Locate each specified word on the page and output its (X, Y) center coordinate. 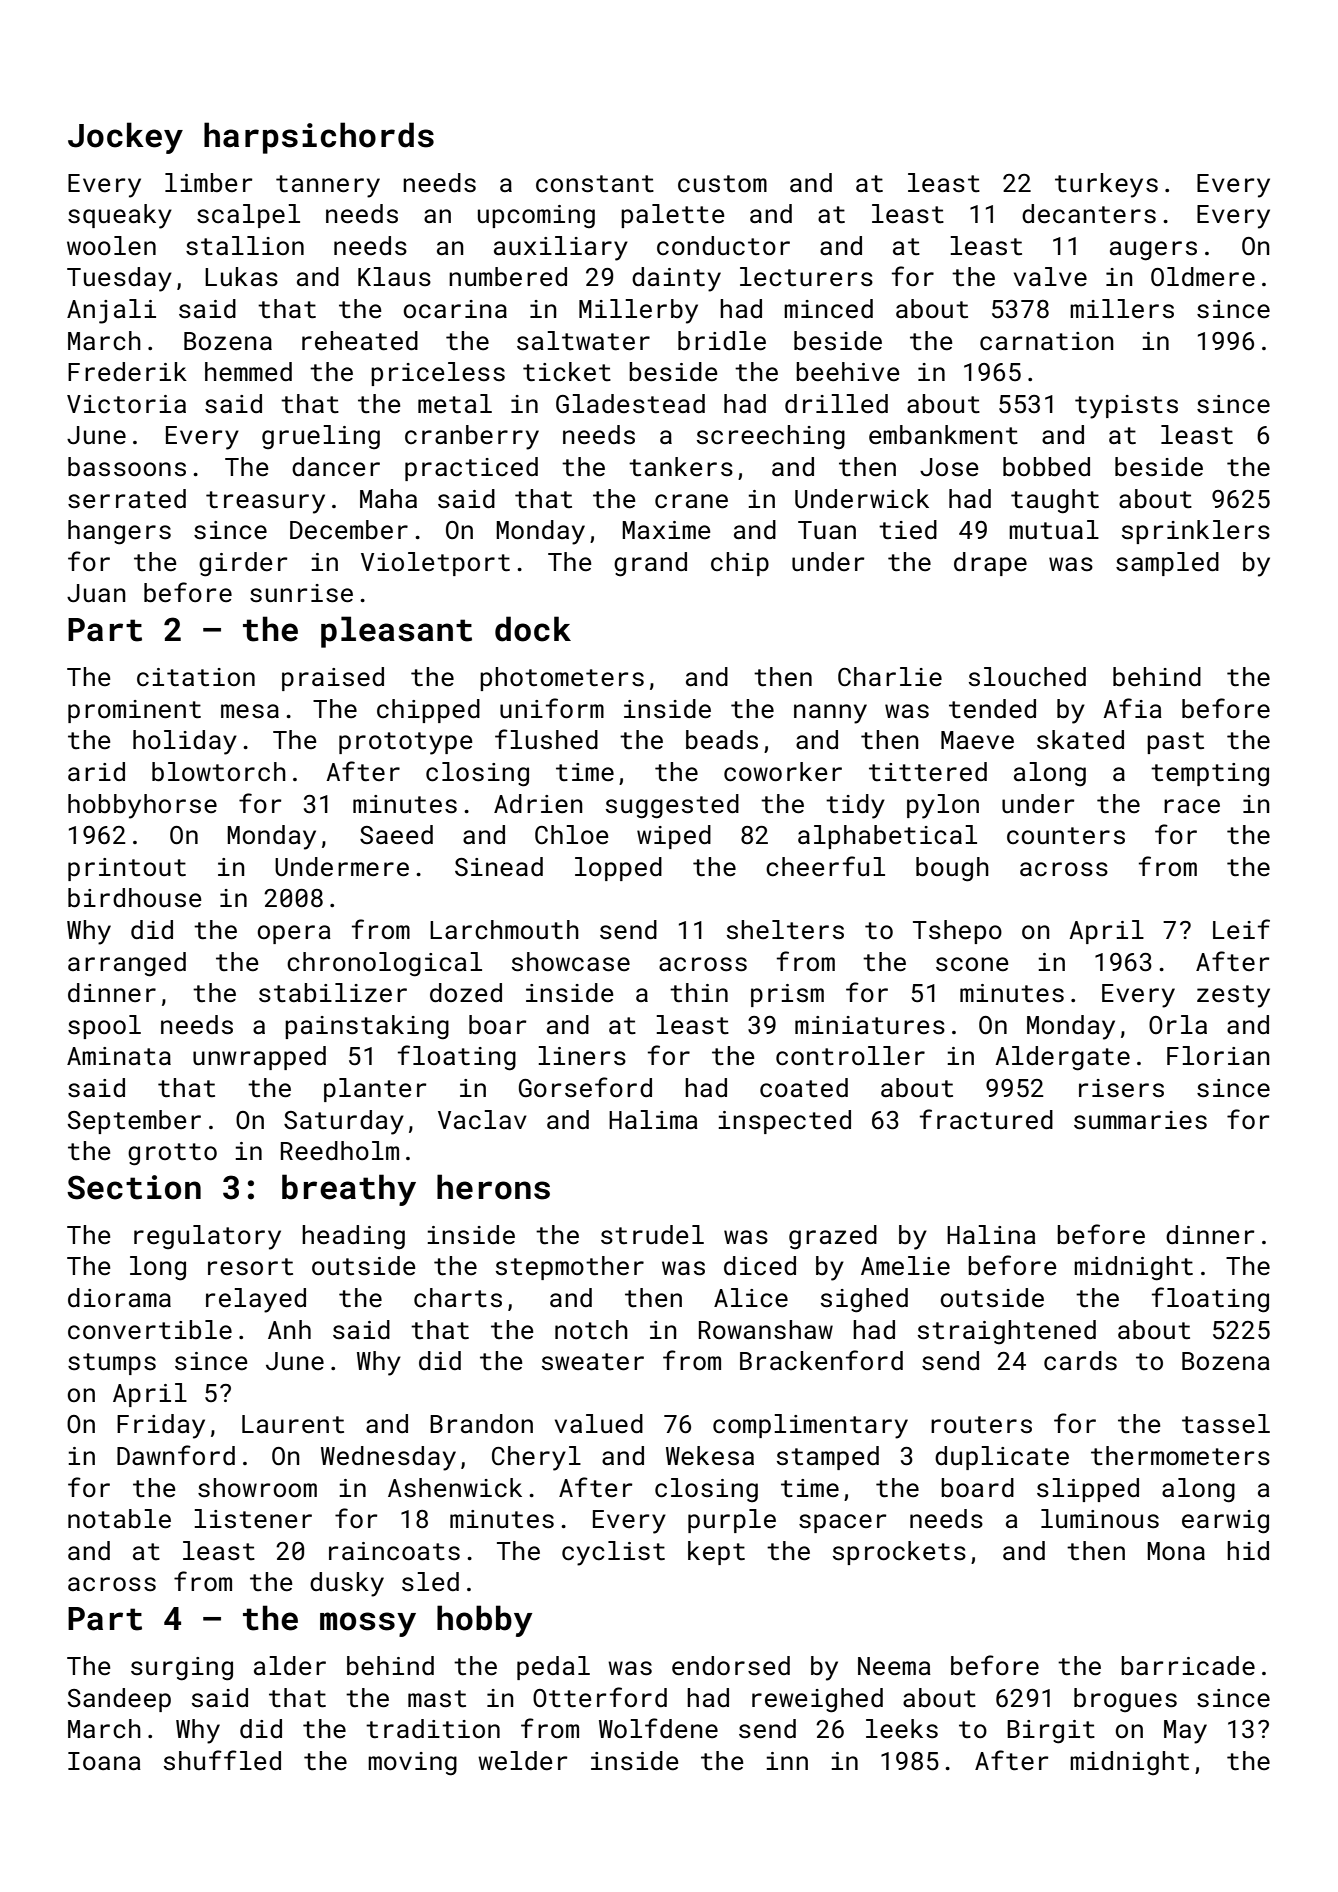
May (1185, 1732)
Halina (991, 1234)
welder (522, 1761)
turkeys (1106, 185)
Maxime (666, 530)
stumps (112, 1364)
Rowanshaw (766, 1330)
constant (595, 184)
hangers (119, 532)
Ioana (104, 1761)
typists (1126, 407)
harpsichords (319, 138)
